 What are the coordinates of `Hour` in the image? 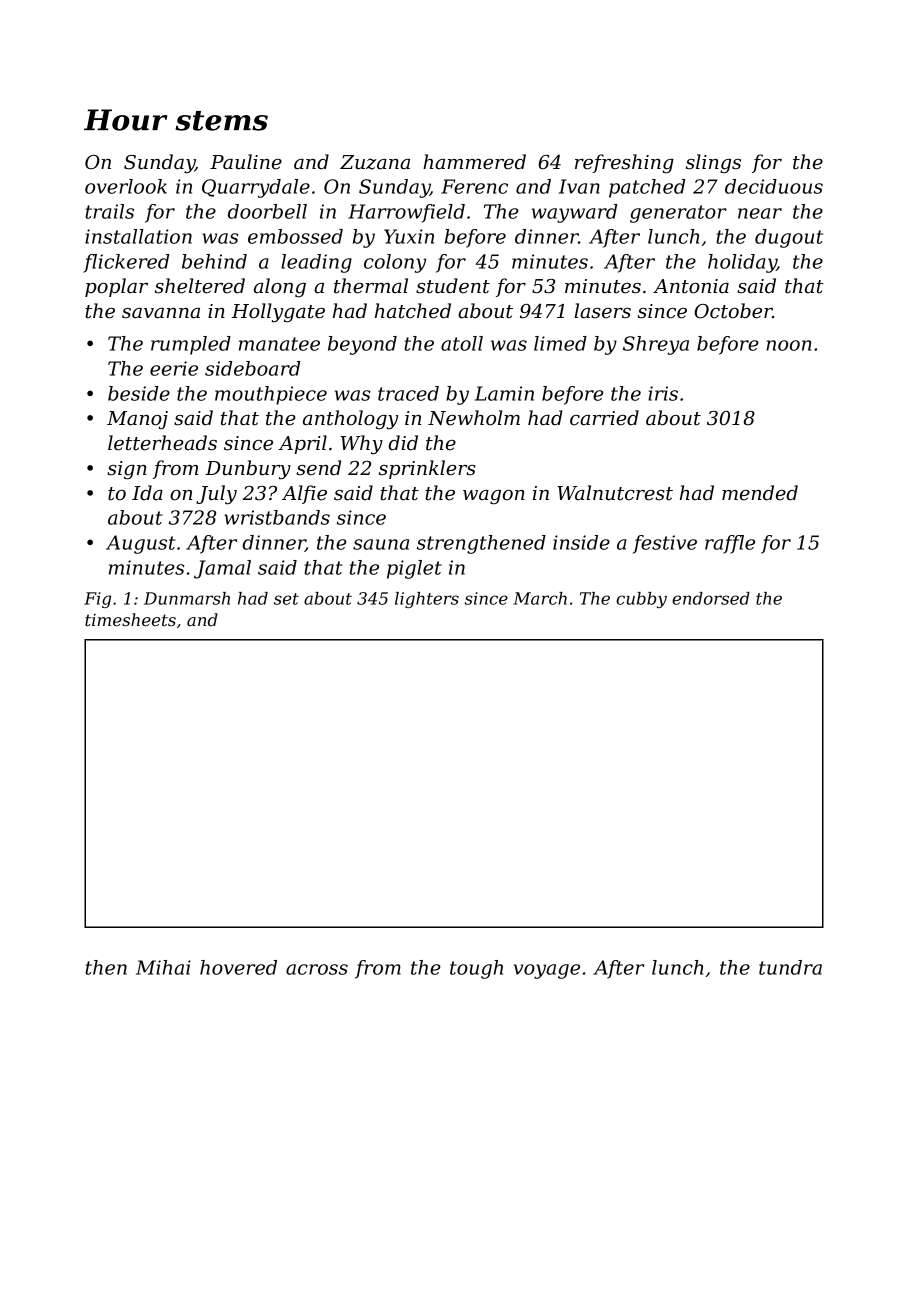 It's located at (126, 120).
